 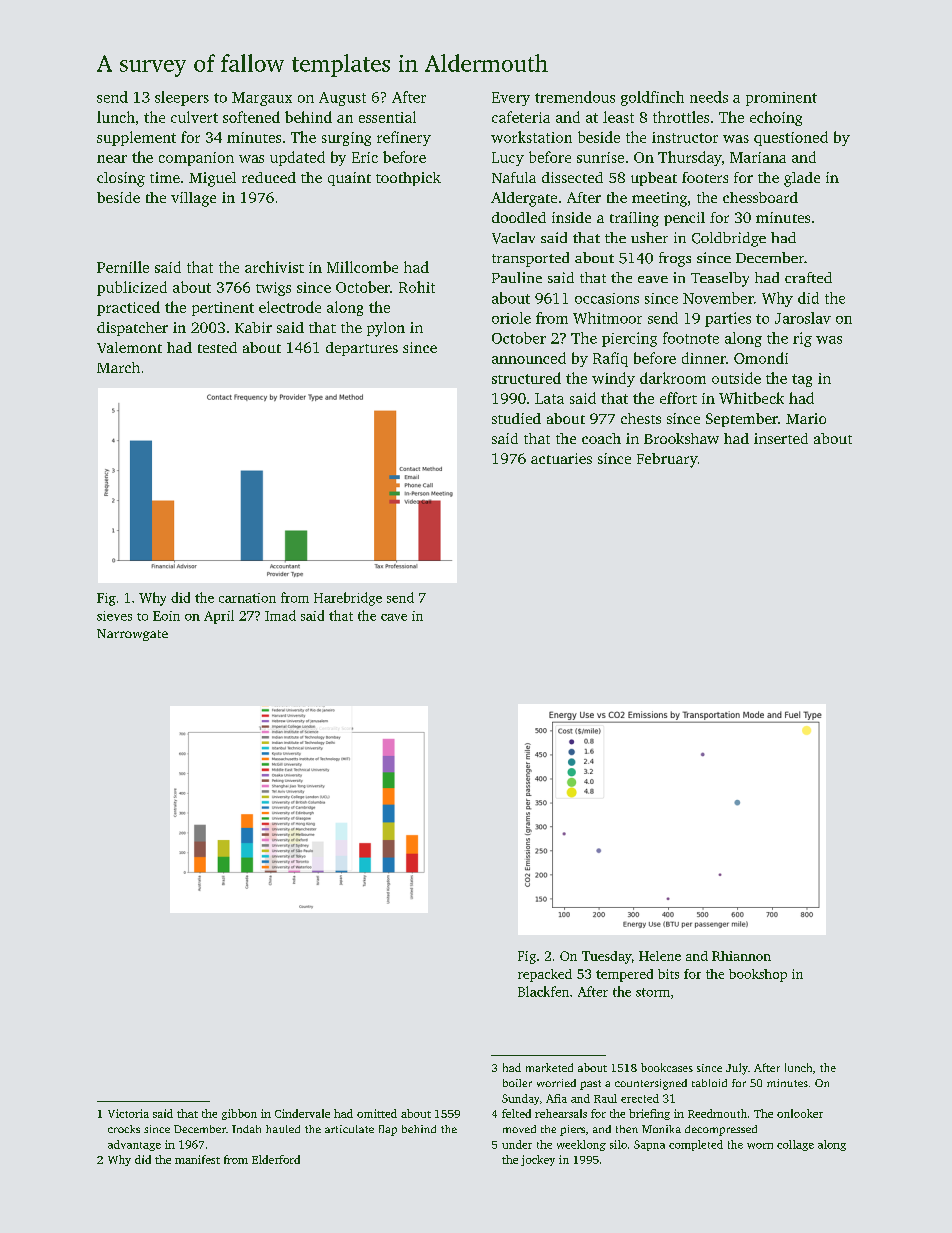 I want to click on Harebridge, so click(x=348, y=599).
